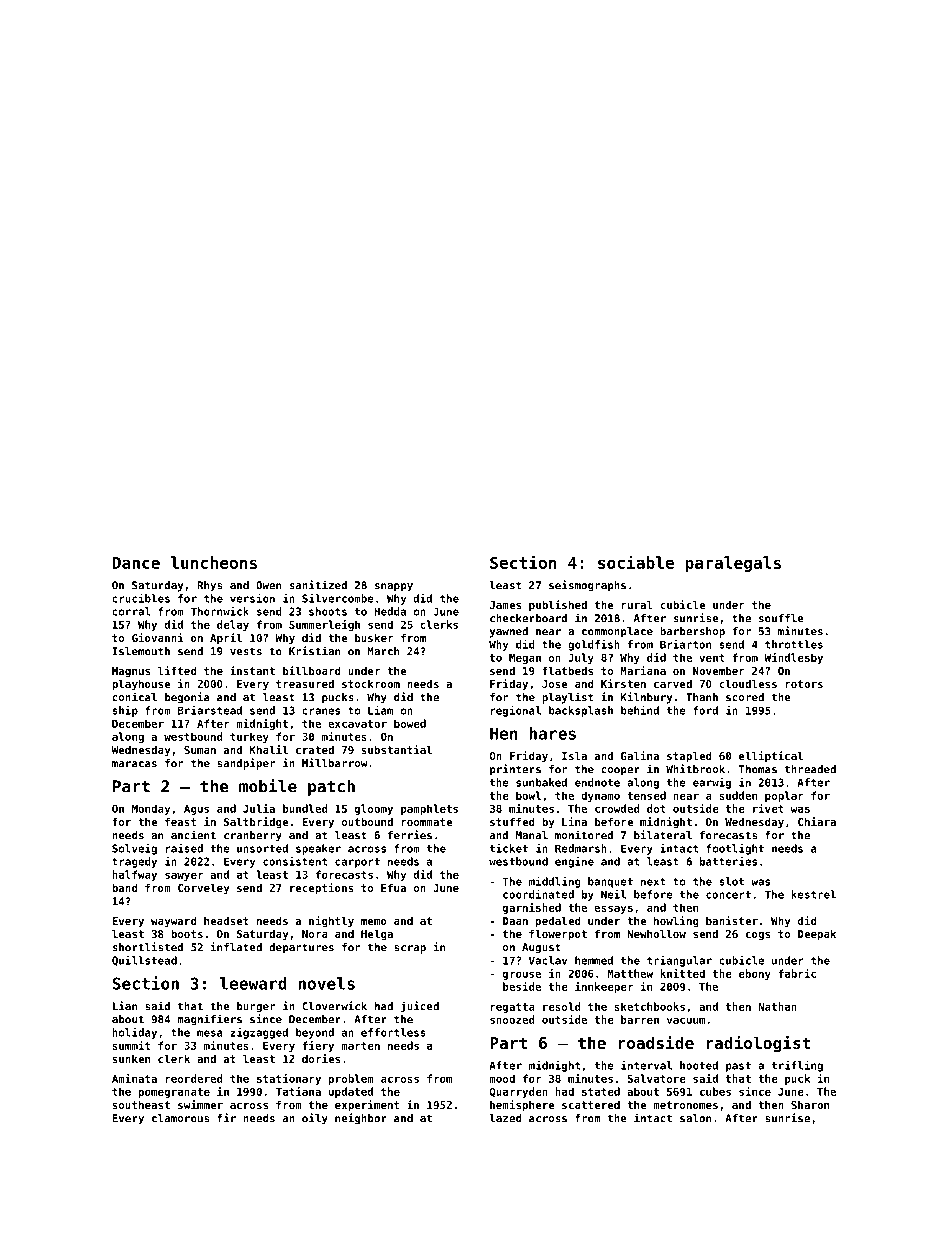 The image size is (952, 1233). I want to click on shortlisted, so click(148, 947).
